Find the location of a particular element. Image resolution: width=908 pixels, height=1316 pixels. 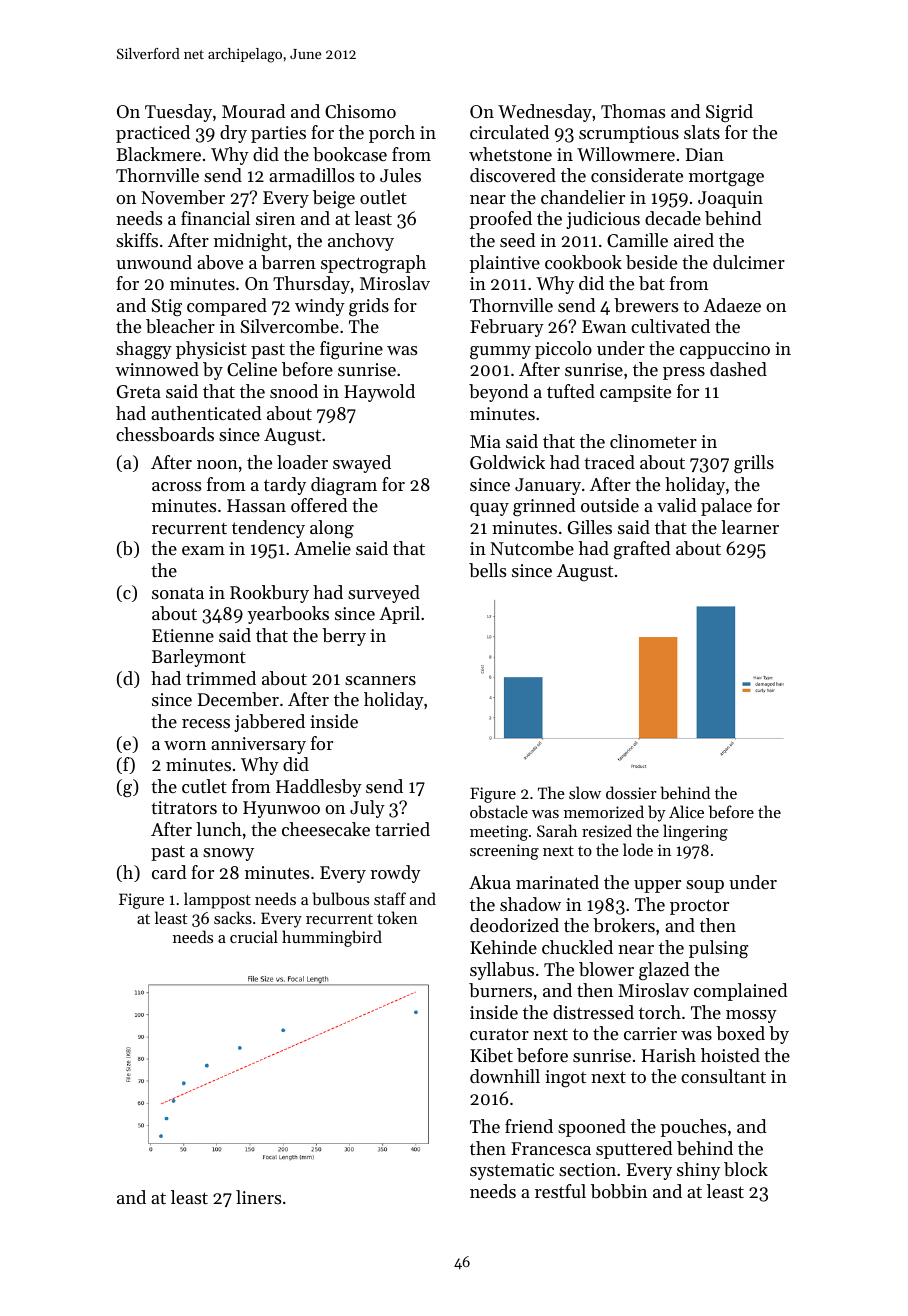

marinated is located at coordinates (557, 882).
